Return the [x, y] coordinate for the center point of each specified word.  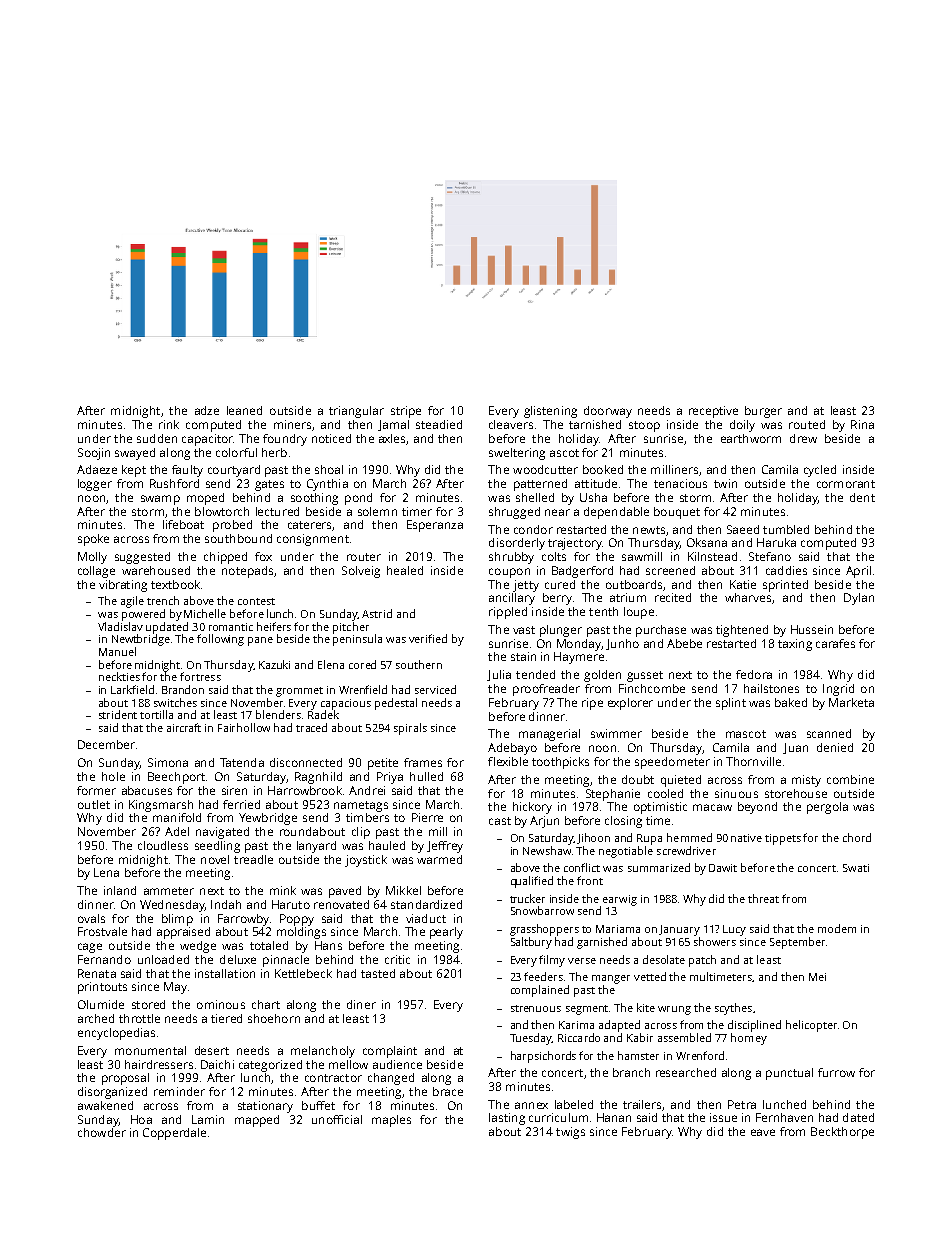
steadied [439, 424]
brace [448, 1091]
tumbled [786, 529]
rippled [508, 613]
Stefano [770, 556]
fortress [200, 676]
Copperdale [174, 1134]
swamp [160, 500]
